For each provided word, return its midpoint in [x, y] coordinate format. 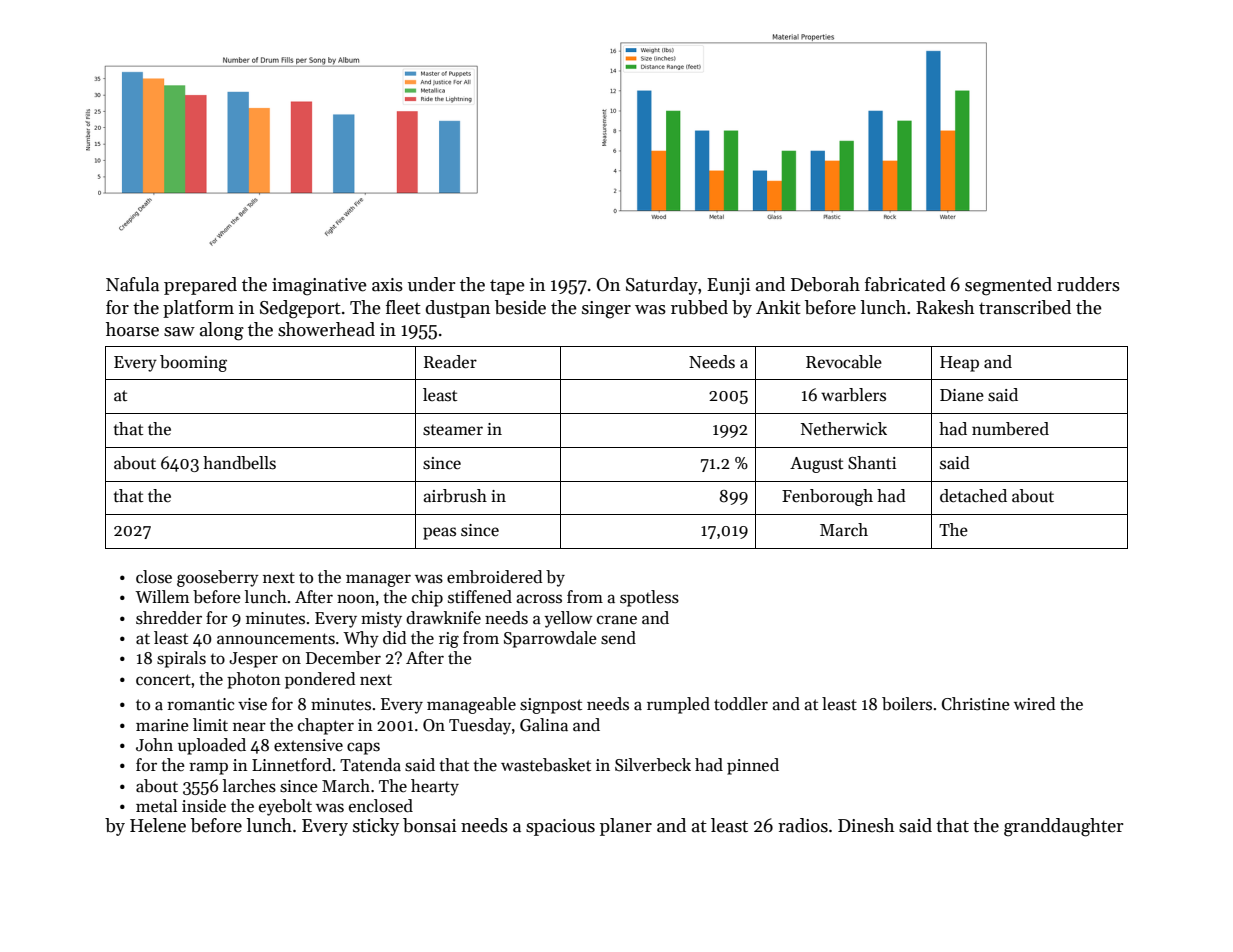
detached [973, 496]
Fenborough [827, 497]
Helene [158, 825]
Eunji [729, 286]
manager [378, 580]
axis [387, 285]
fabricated [905, 284]
